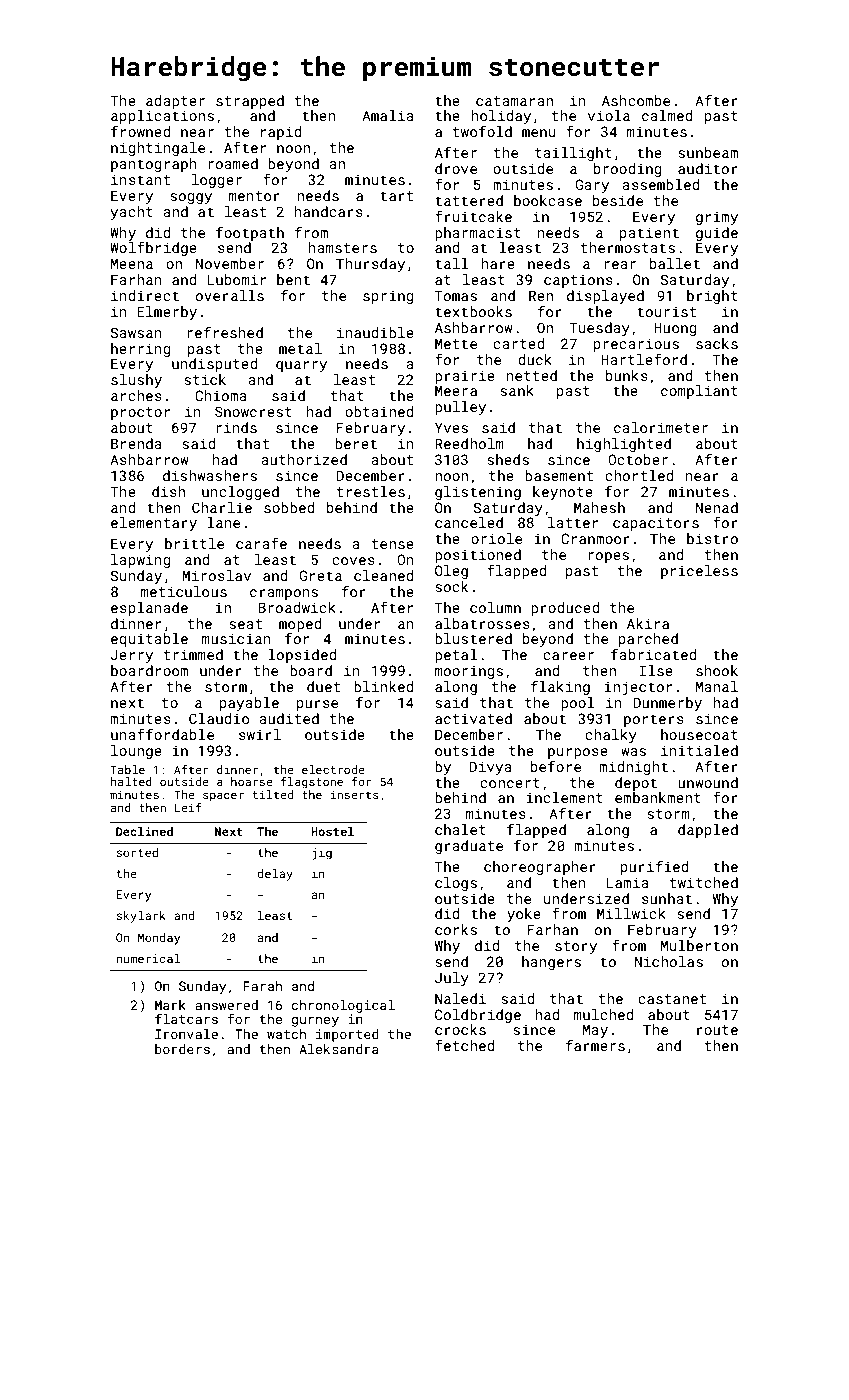 The height and width of the screenshot is (1400, 849). Describe the element at coordinates (465, 1045) in the screenshot. I see `fetched` at that location.
